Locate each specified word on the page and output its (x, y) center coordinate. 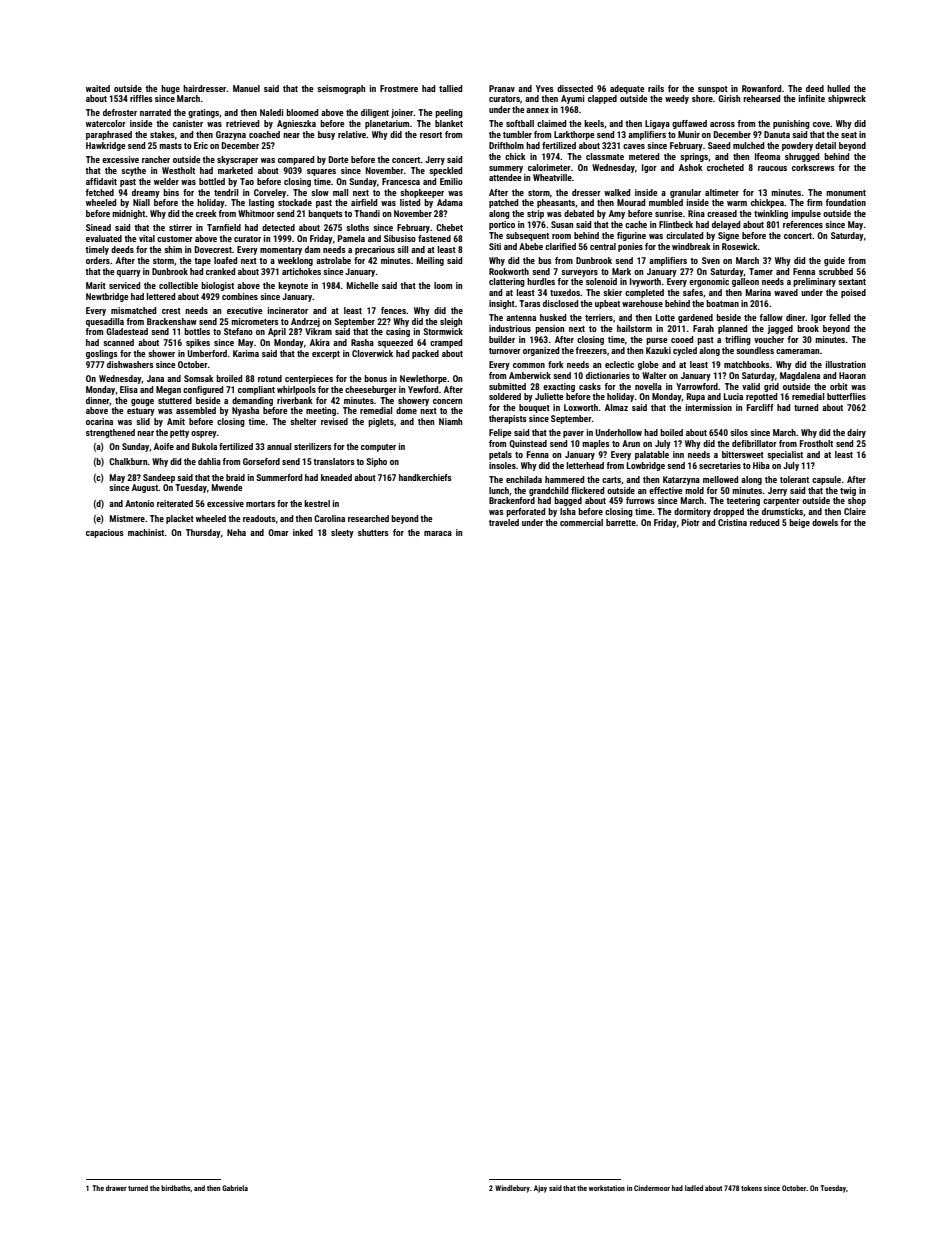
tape (202, 262)
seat (849, 135)
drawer (116, 1188)
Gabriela (235, 1188)
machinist (146, 532)
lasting (261, 203)
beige (799, 523)
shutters (373, 532)
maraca (438, 533)
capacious (105, 533)
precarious (375, 250)
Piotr (691, 522)
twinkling (771, 214)
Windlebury (512, 1189)
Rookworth (509, 271)
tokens (751, 1188)
